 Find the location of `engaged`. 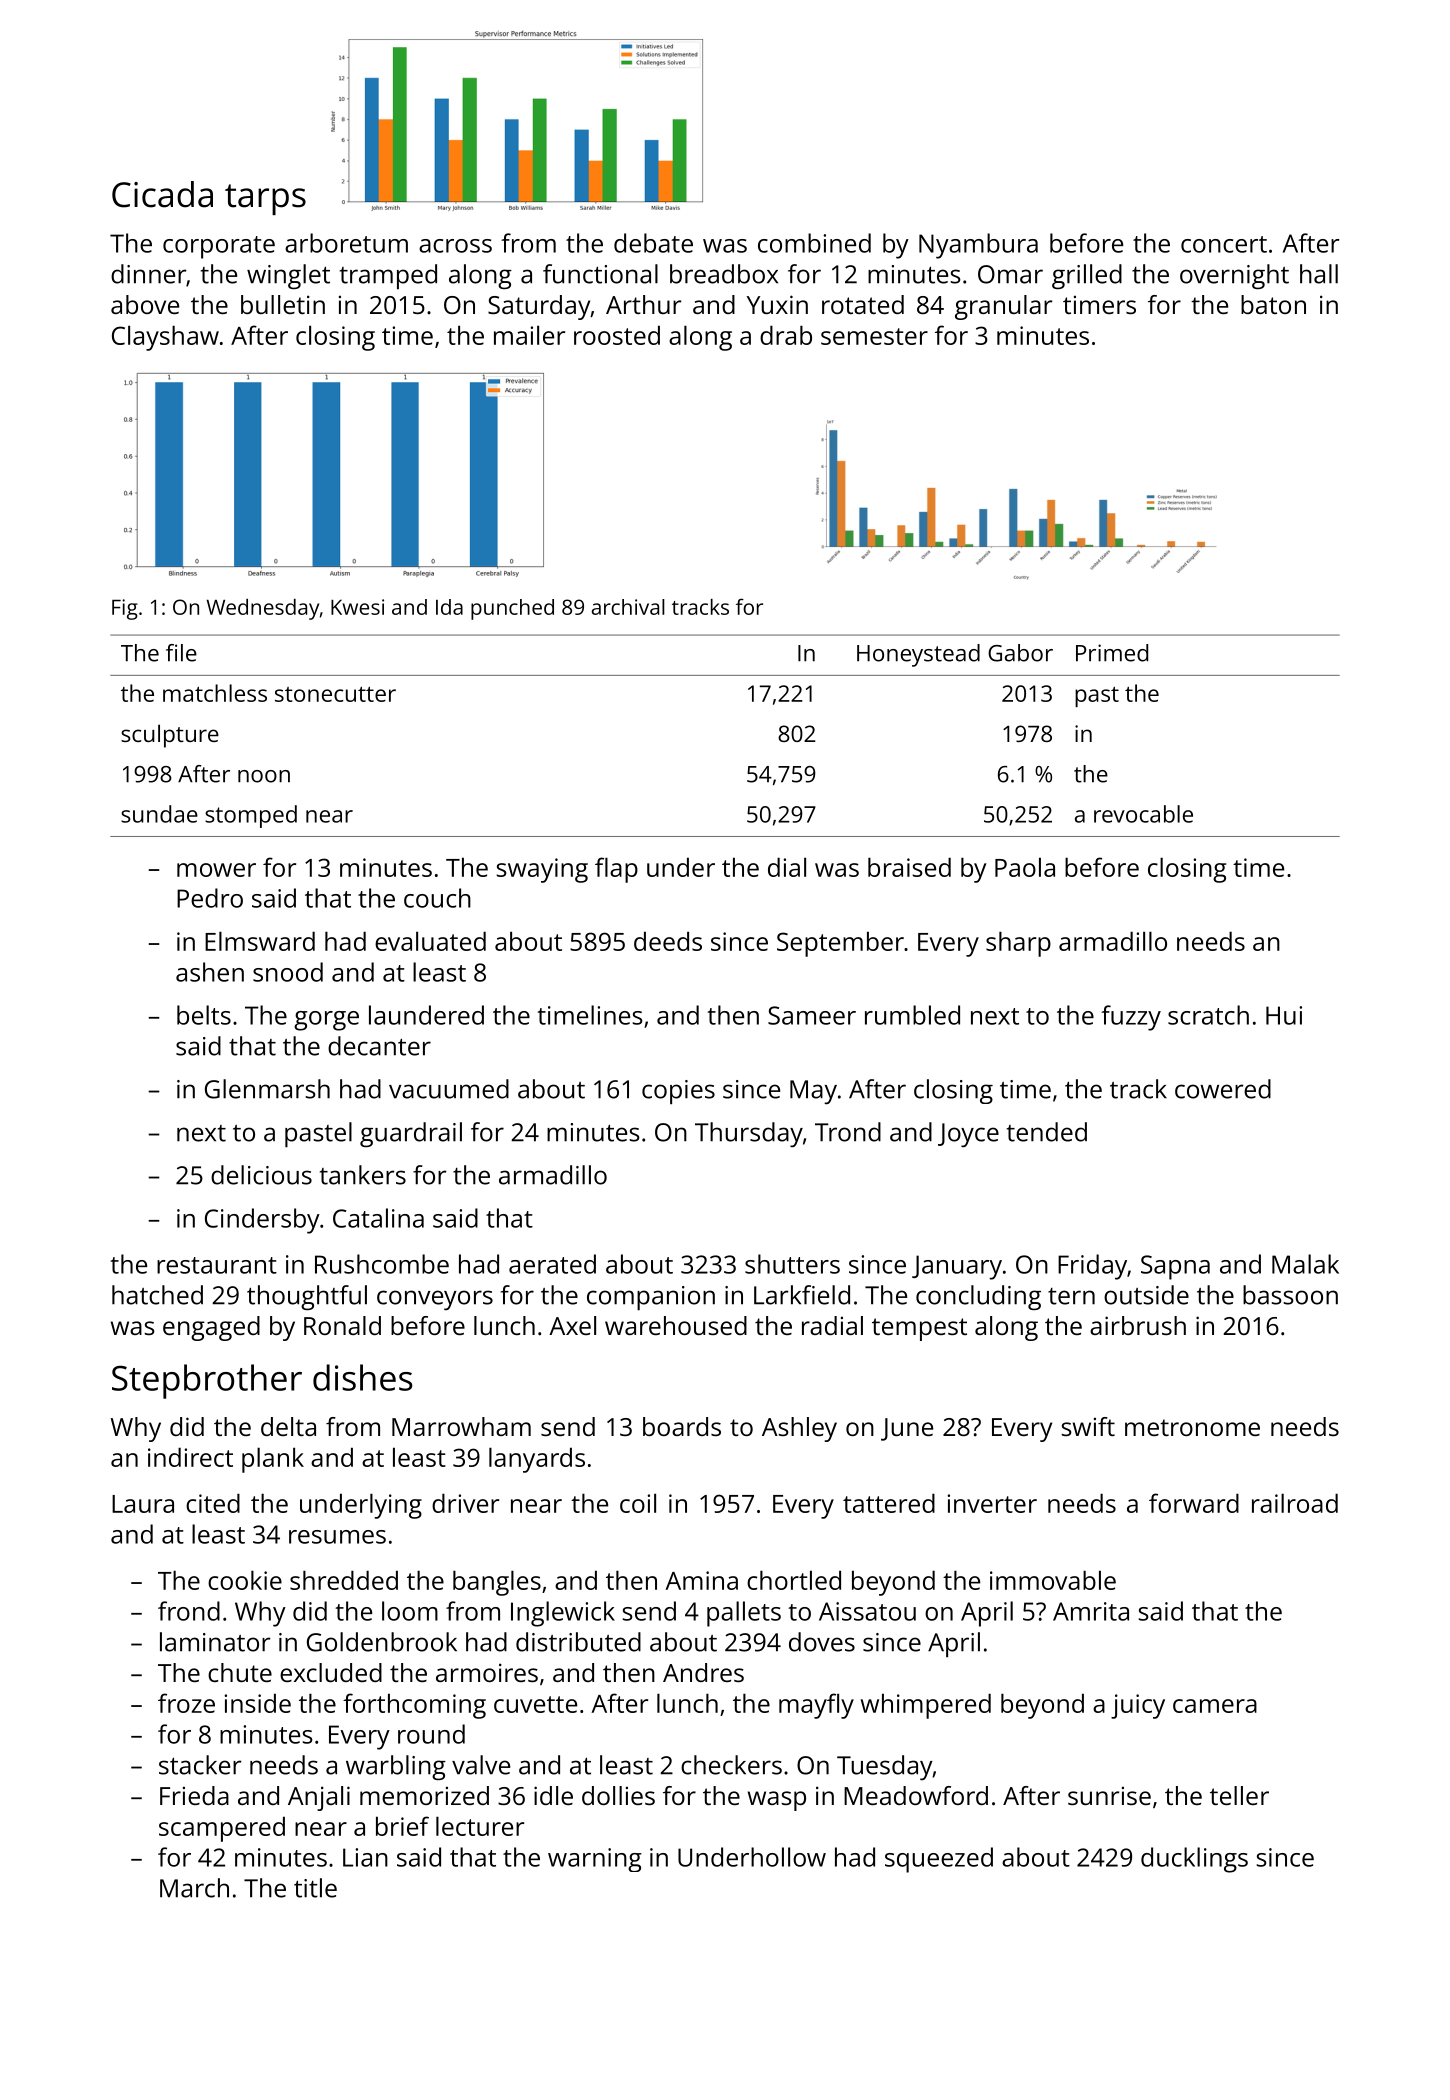

engaged is located at coordinates (211, 1328).
